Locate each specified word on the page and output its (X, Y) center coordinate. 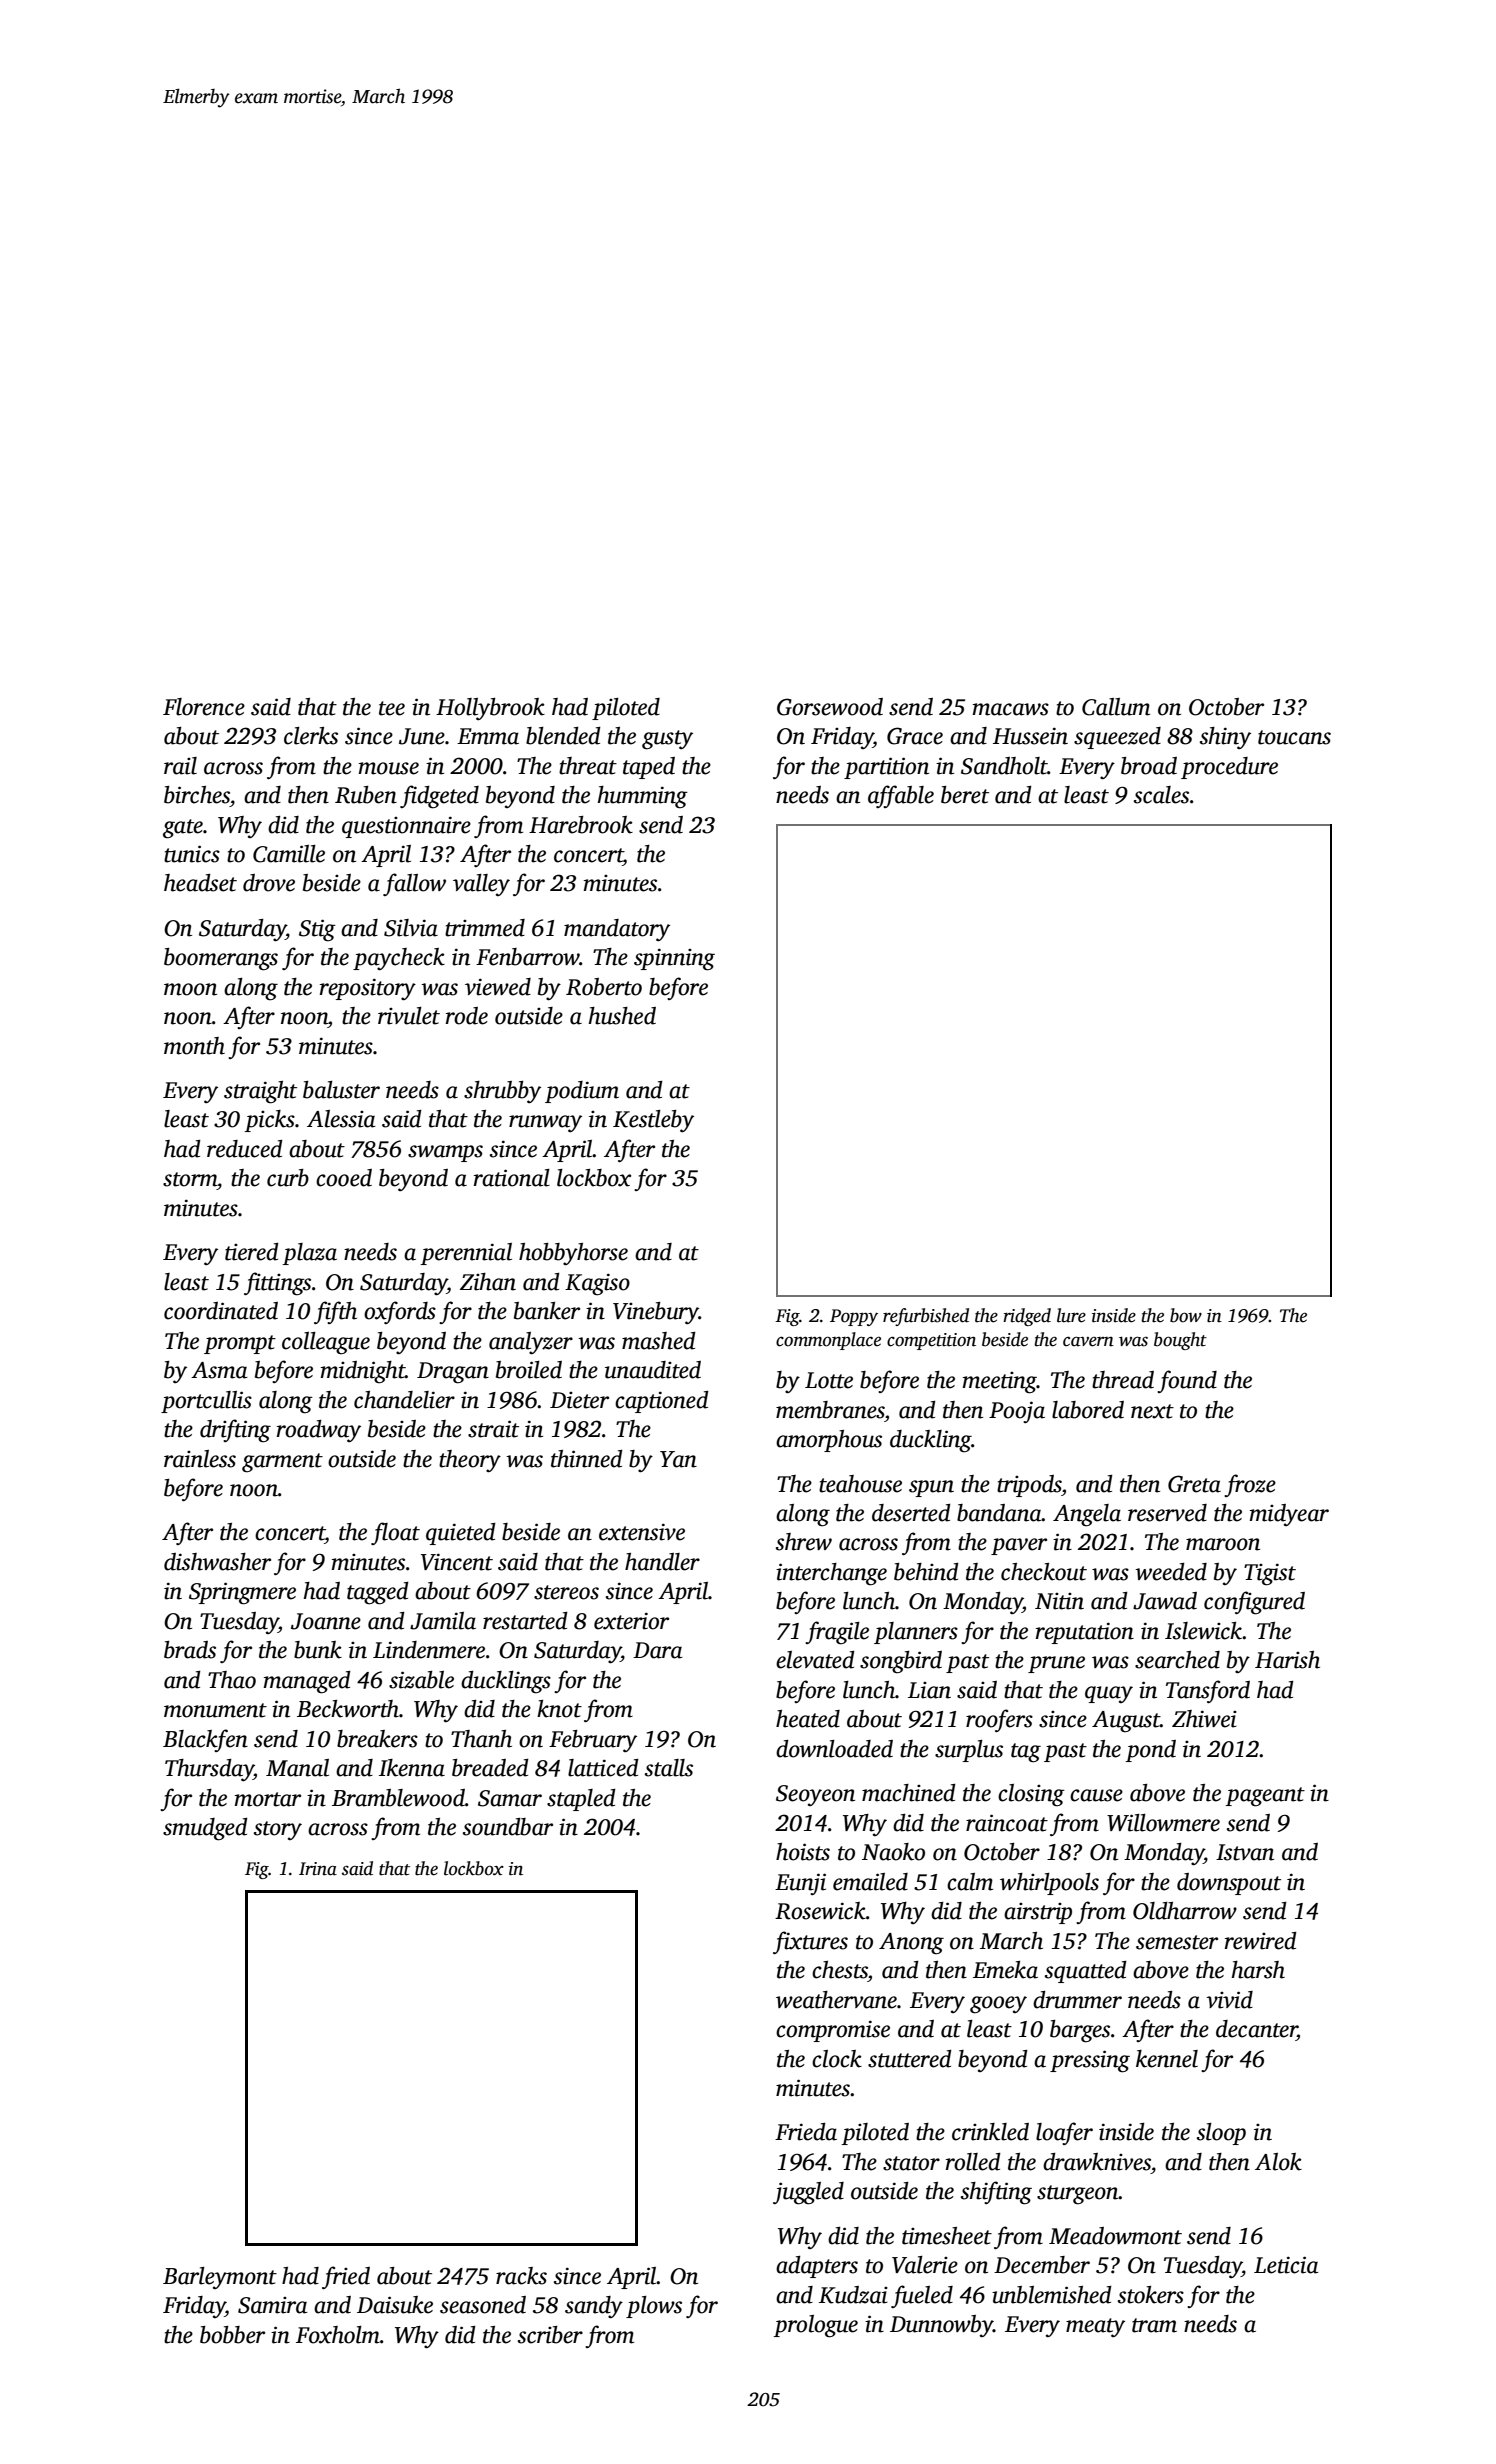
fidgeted (439, 797)
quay (1109, 1694)
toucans (1294, 737)
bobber (232, 2335)
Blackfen (205, 1740)
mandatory (617, 930)
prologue (816, 2326)
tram (1154, 2325)
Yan (678, 1459)
